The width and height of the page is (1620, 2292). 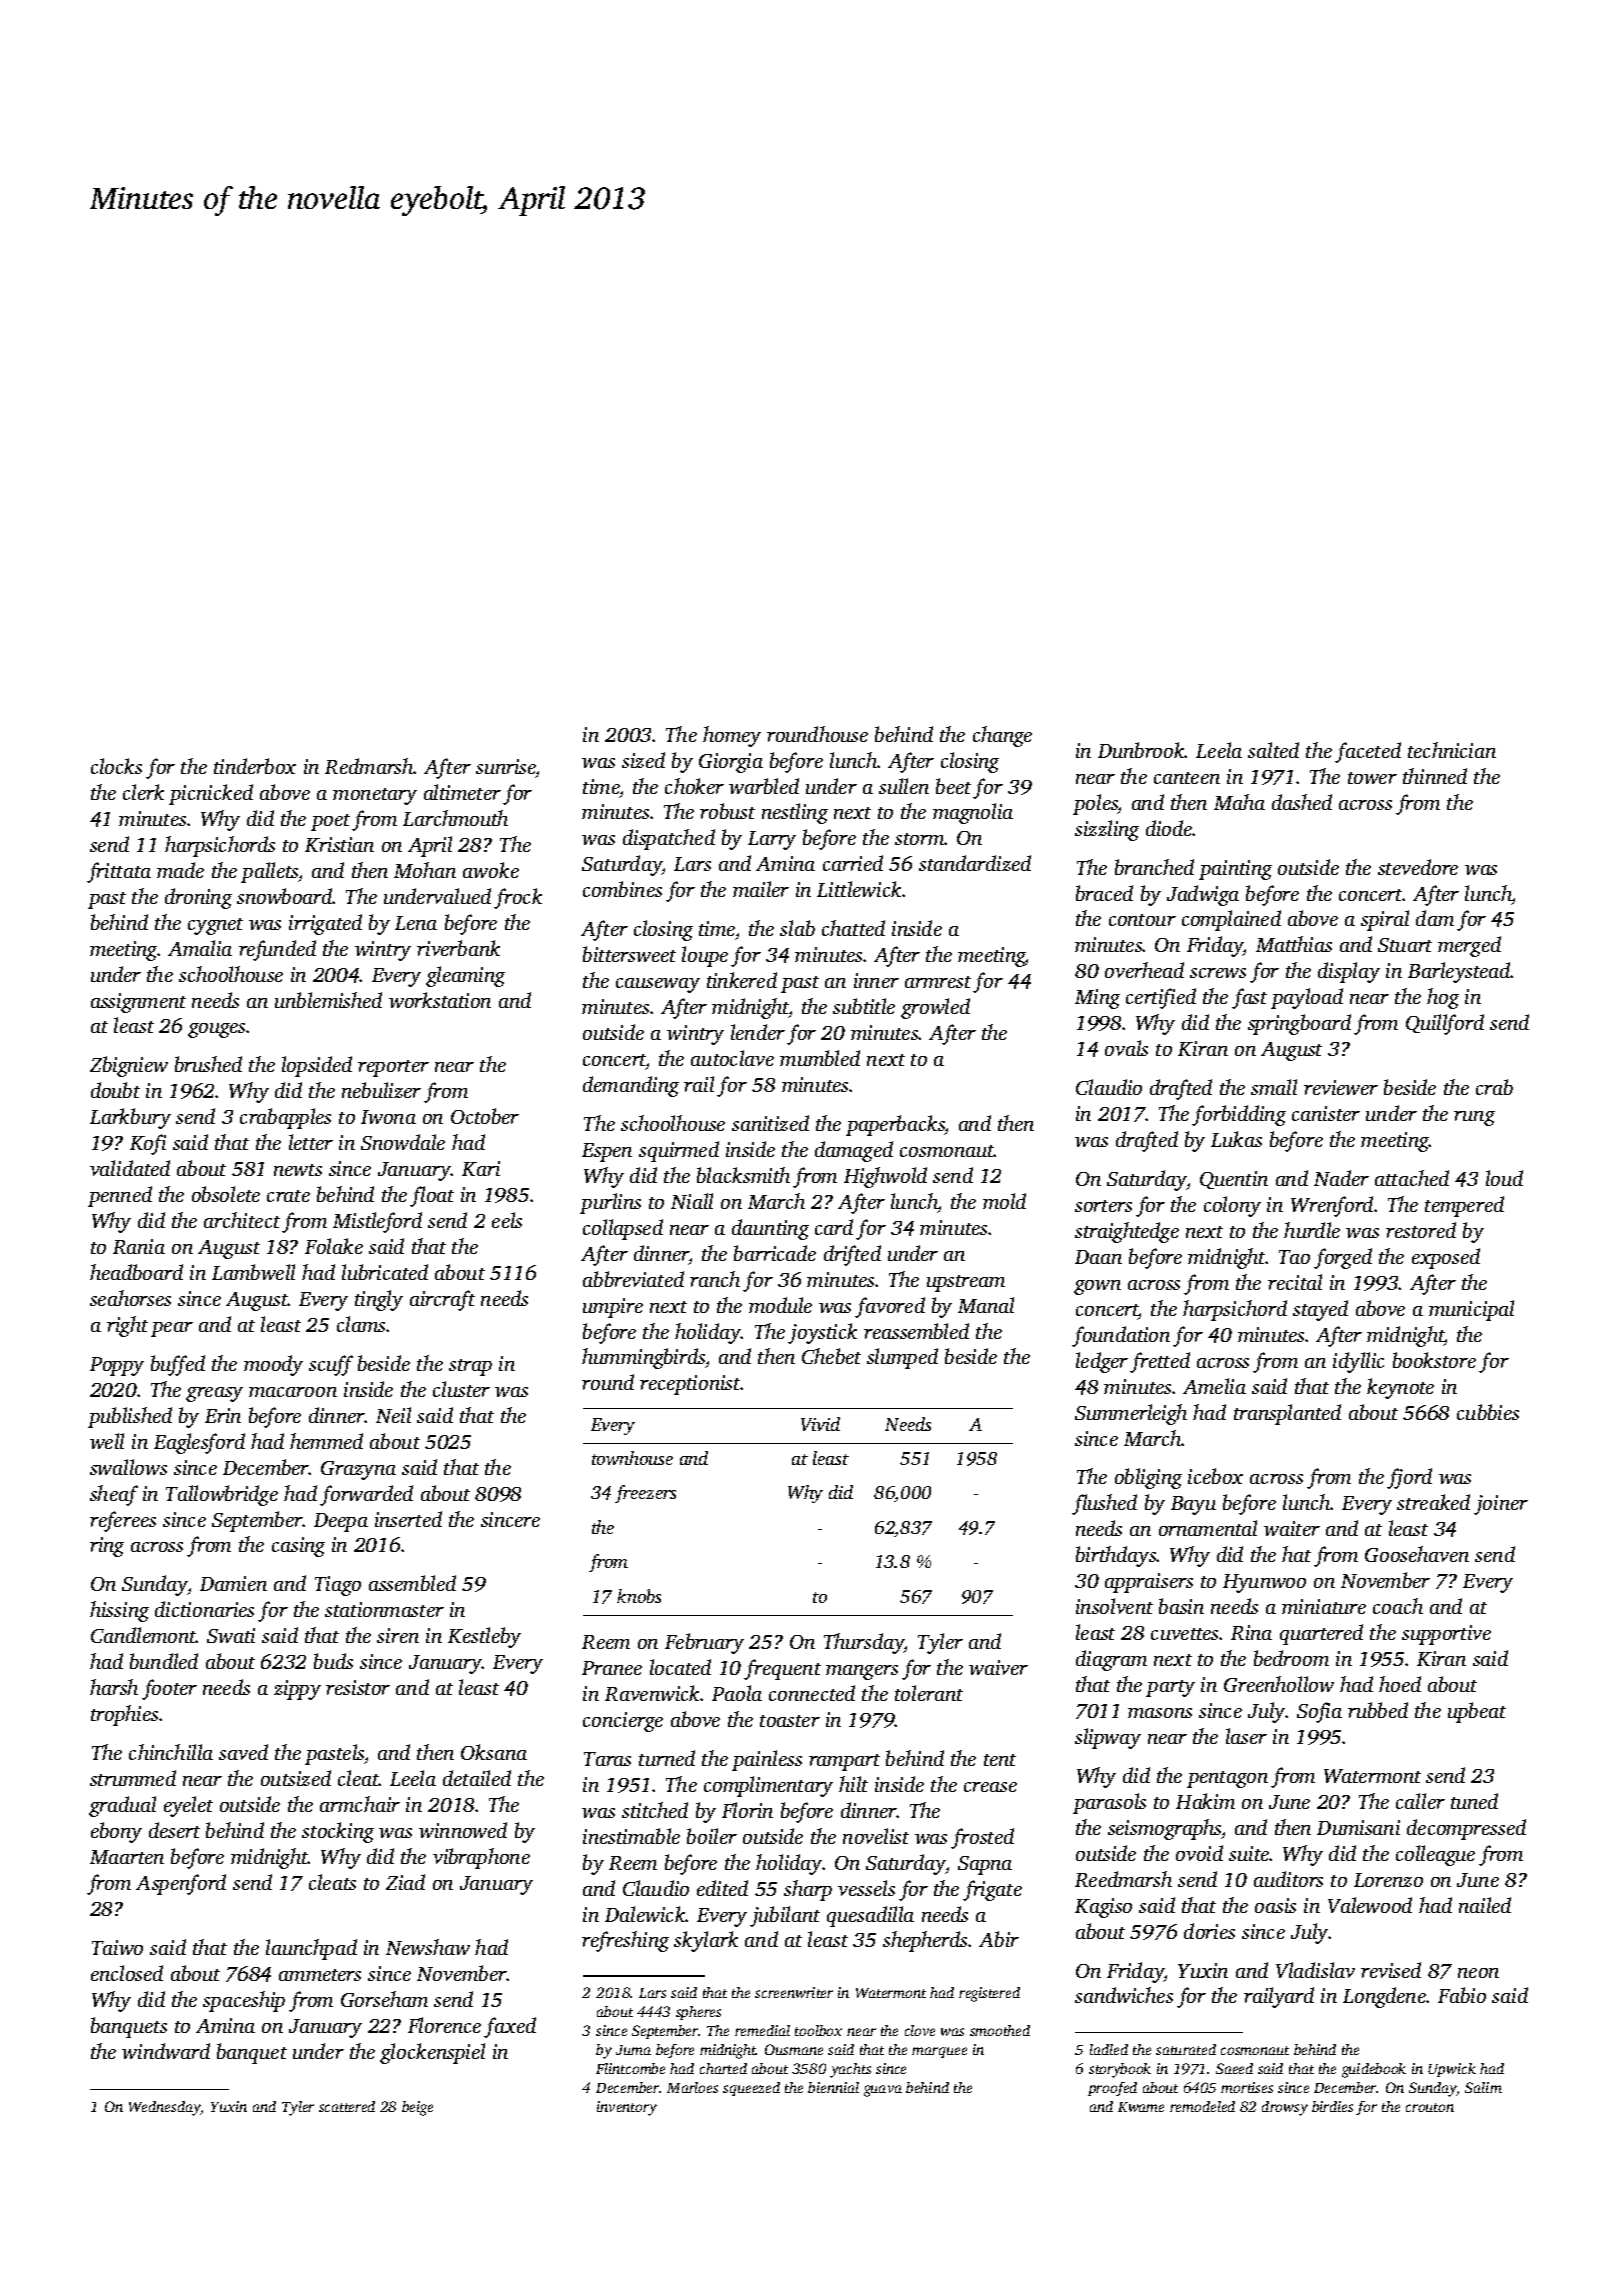 I want to click on toaster, so click(x=790, y=1721).
